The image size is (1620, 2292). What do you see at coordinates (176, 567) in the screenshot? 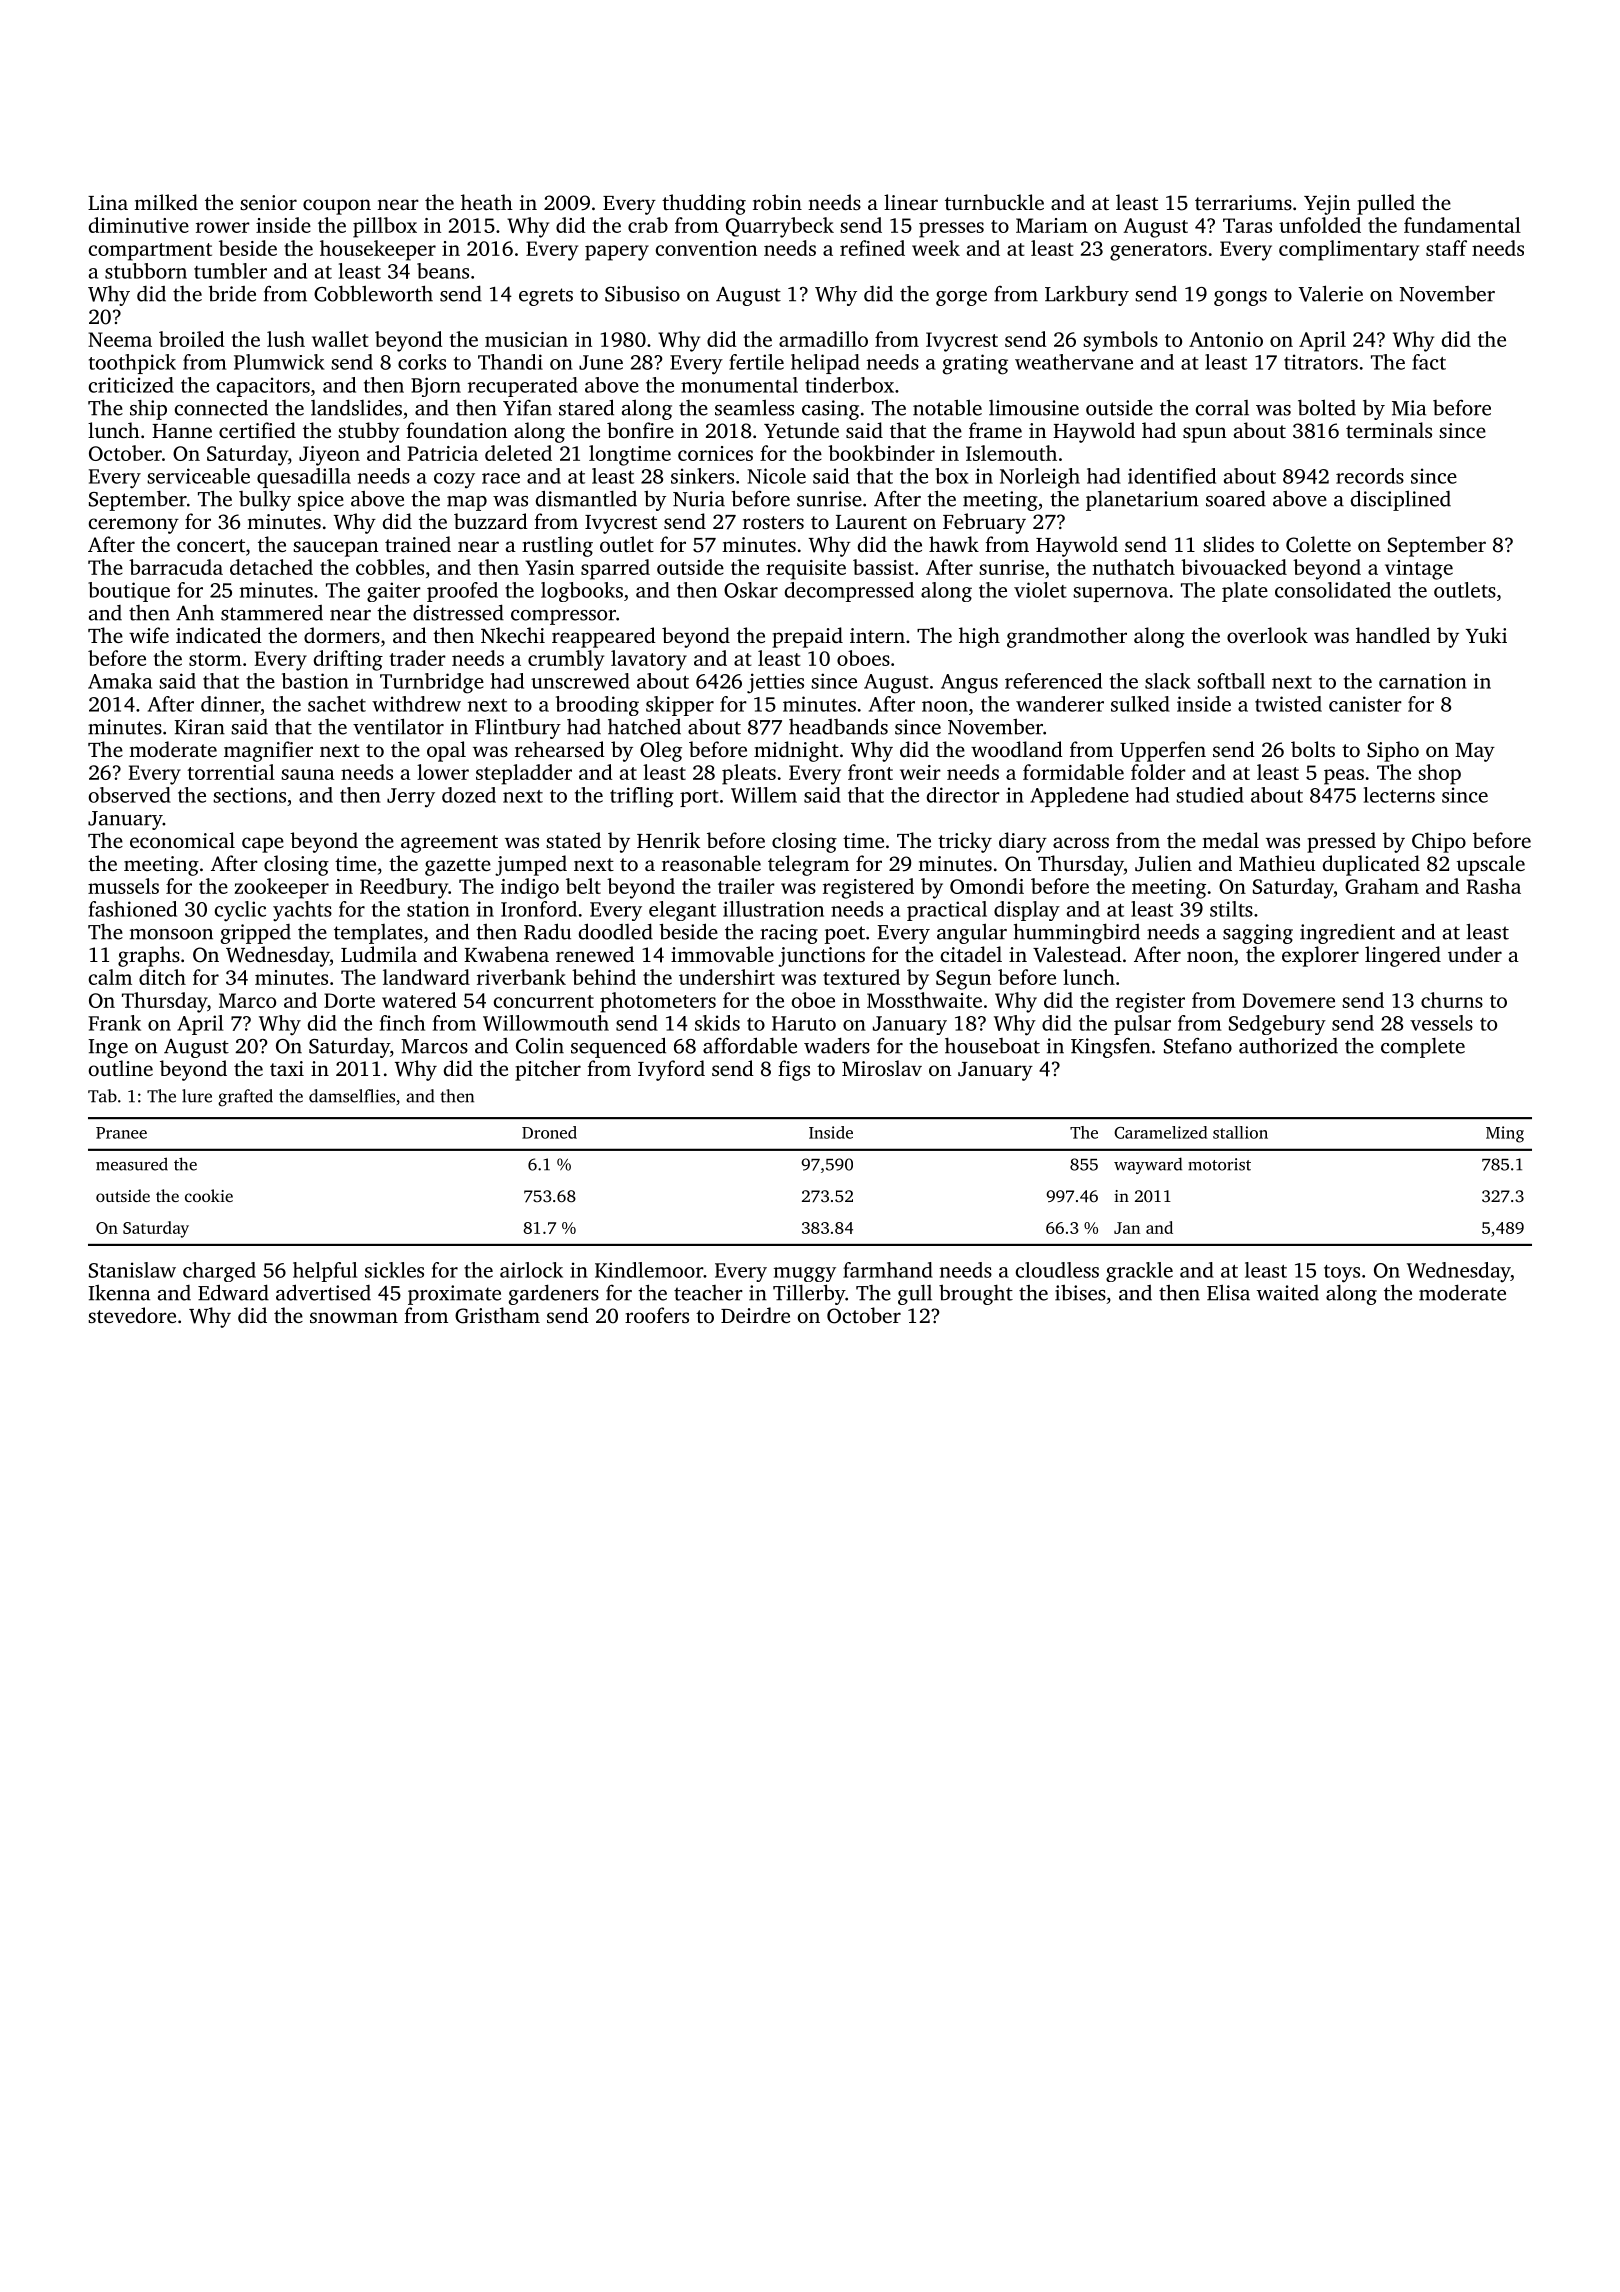
I see `barracuda` at bounding box center [176, 567].
